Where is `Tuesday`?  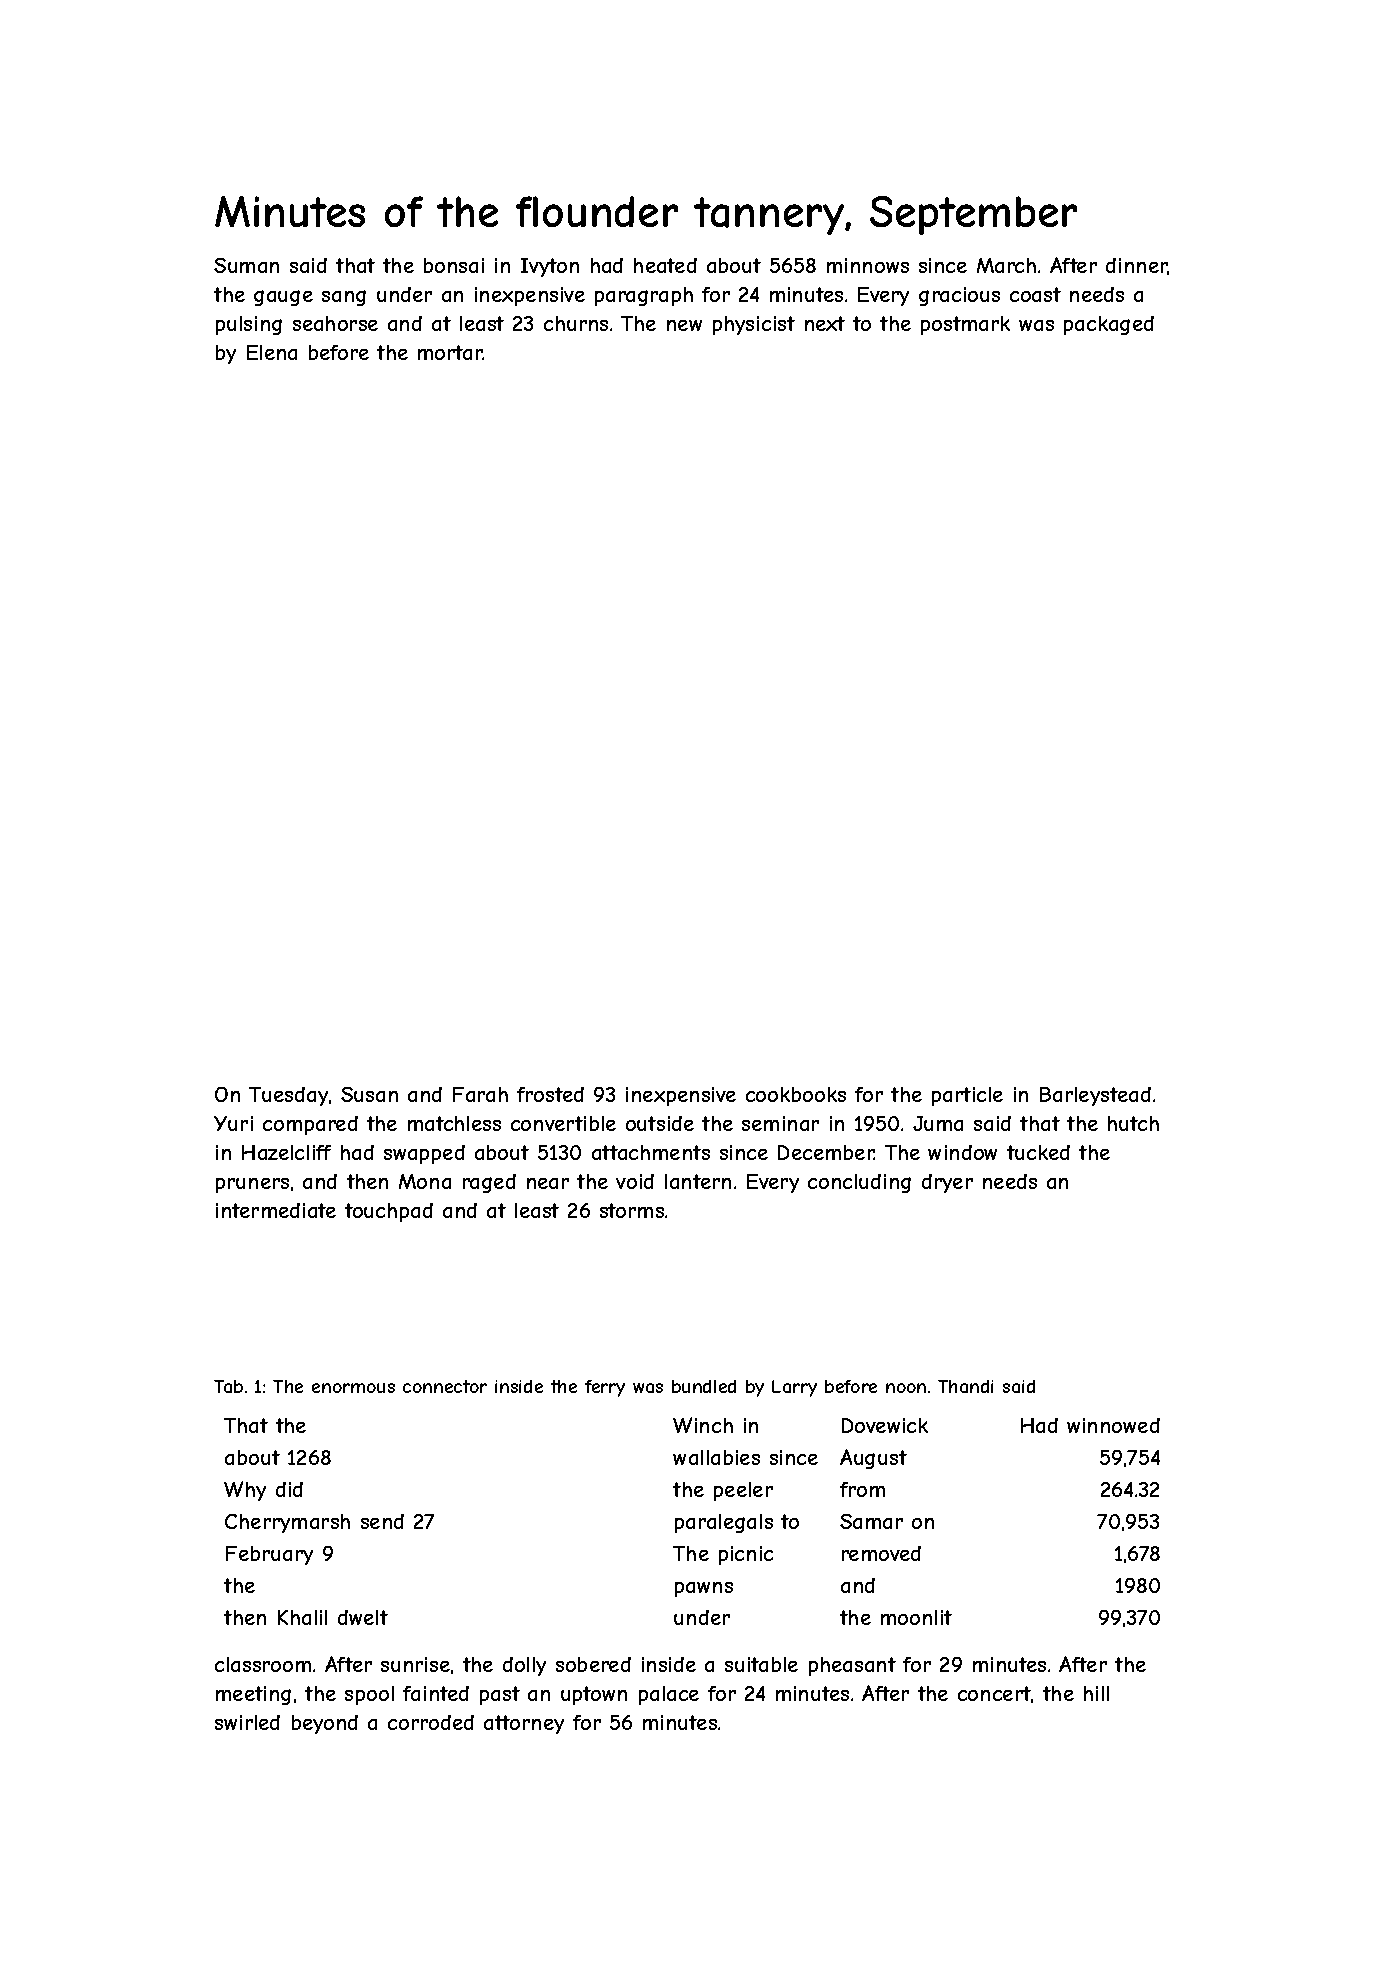
Tuesday is located at coordinates (288, 1096).
